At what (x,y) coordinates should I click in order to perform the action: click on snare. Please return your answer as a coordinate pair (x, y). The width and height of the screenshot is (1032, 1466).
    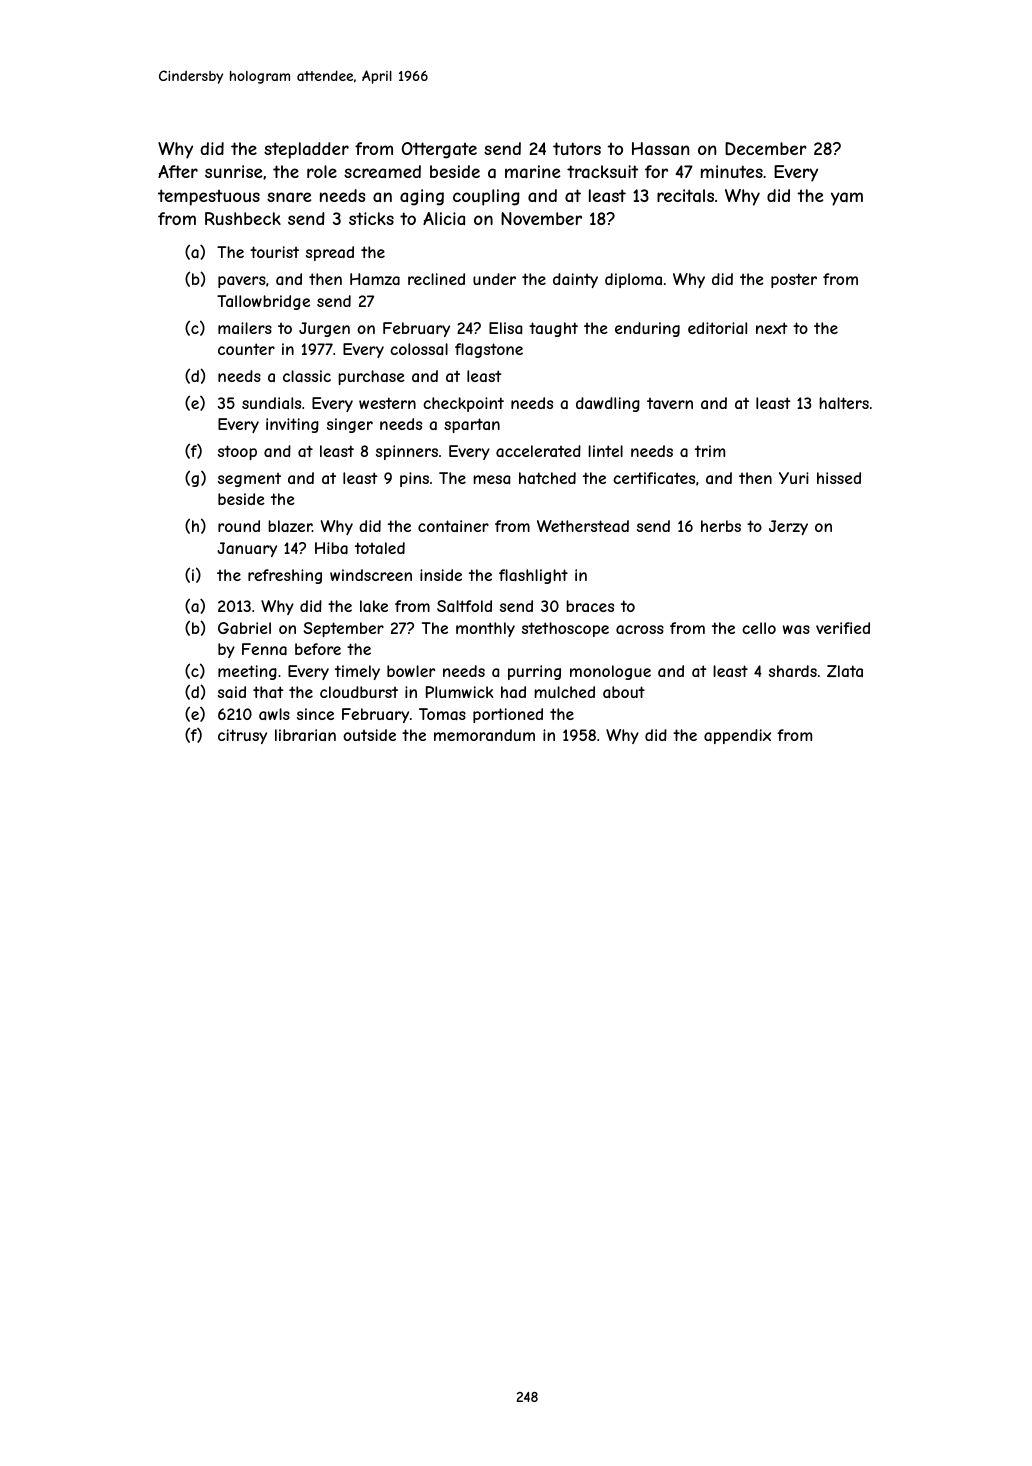
    Looking at the image, I should click on (289, 197).
